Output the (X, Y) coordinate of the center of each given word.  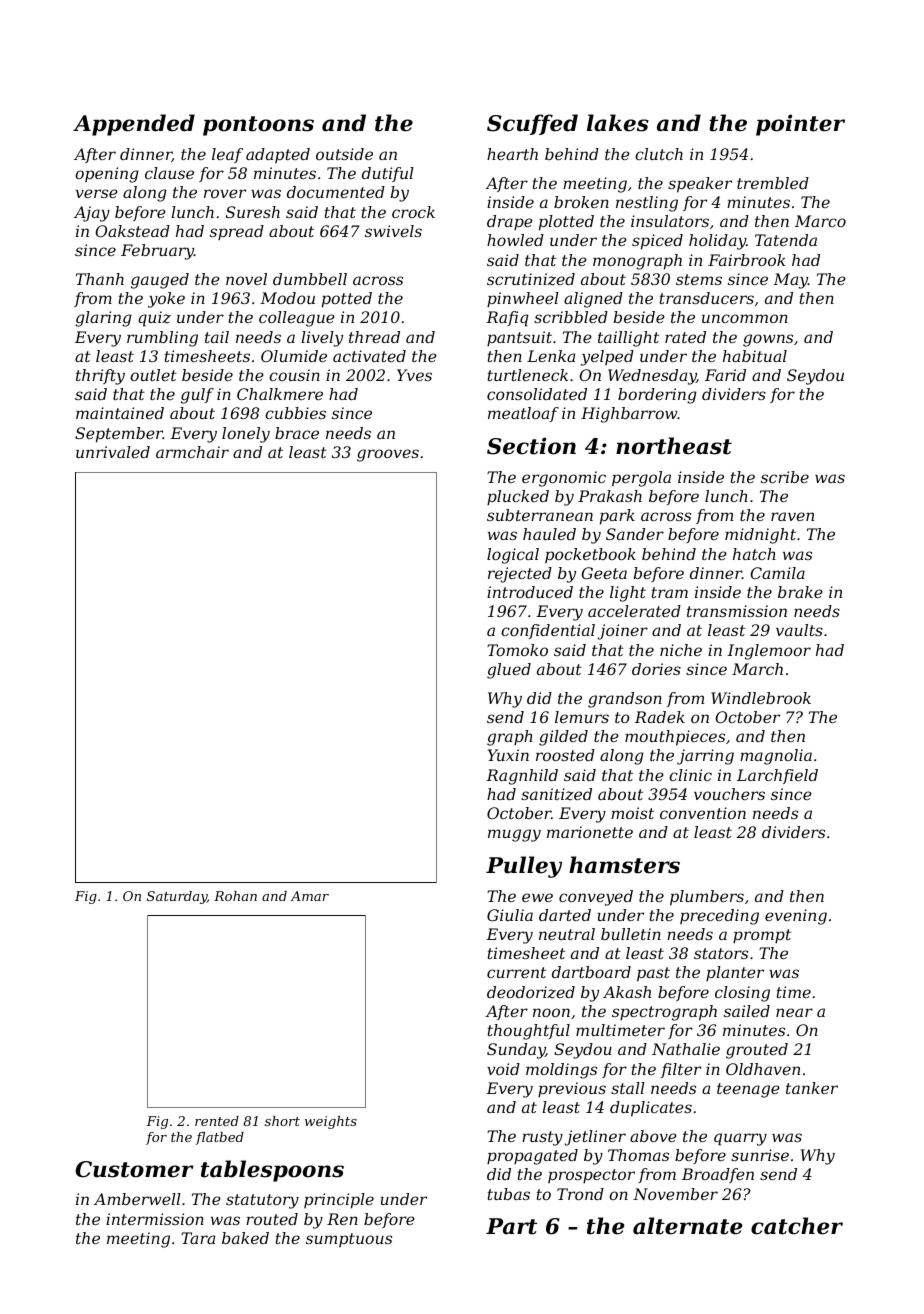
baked (245, 1238)
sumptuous (349, 1240)
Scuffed (532, 124)
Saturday (177, 897)
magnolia (776, 757)
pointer (800, 125)
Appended (134, 125)
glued (509, 671)
